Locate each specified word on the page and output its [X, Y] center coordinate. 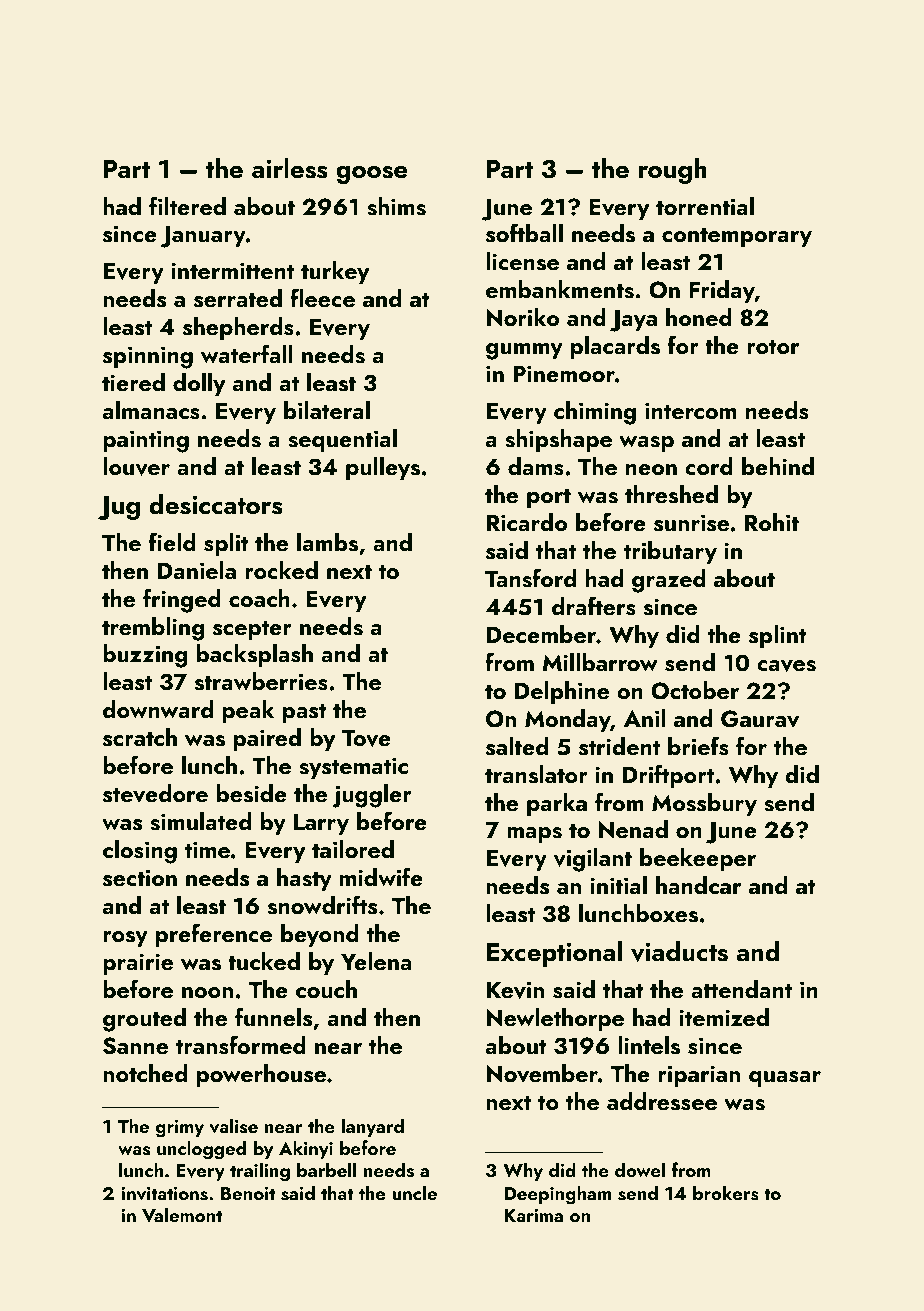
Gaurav [760, 719]
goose [372, 175]
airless [290, 168]
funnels [273, 1017]
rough [673, 171]
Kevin [515, 990]
